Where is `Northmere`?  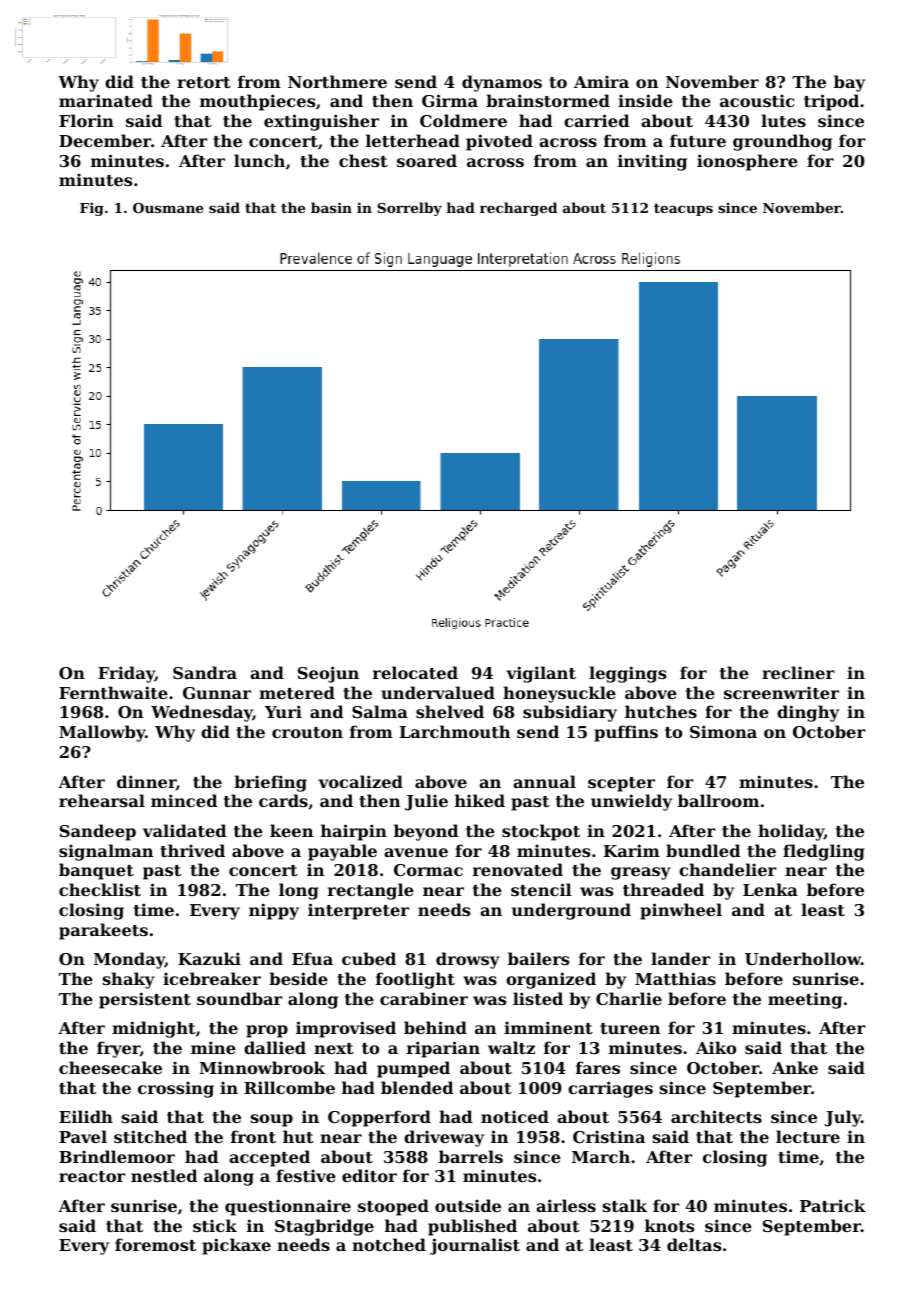 Northmere is located at coordinates (337, 81).
